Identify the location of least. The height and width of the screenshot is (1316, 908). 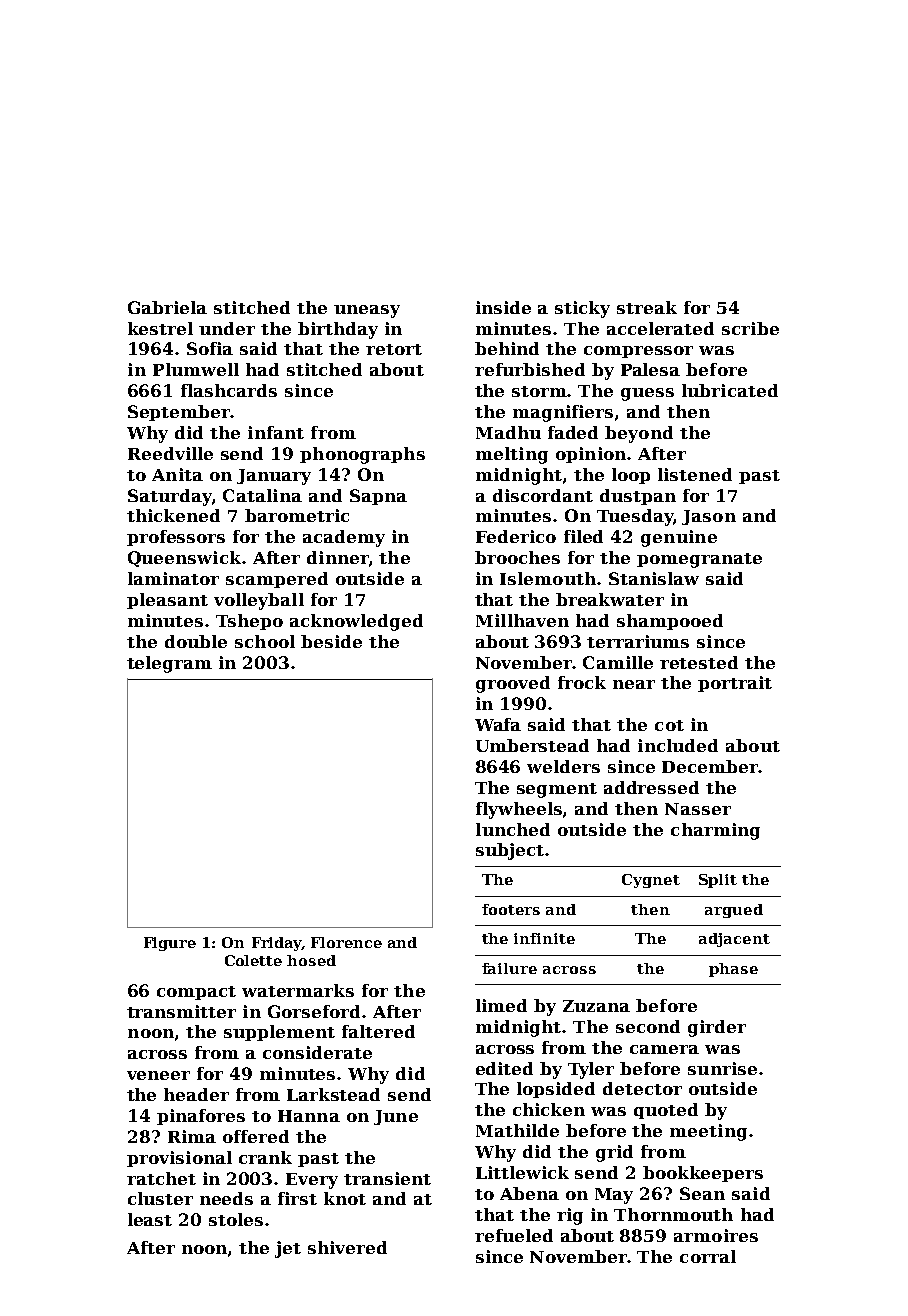
(150, 1219).
